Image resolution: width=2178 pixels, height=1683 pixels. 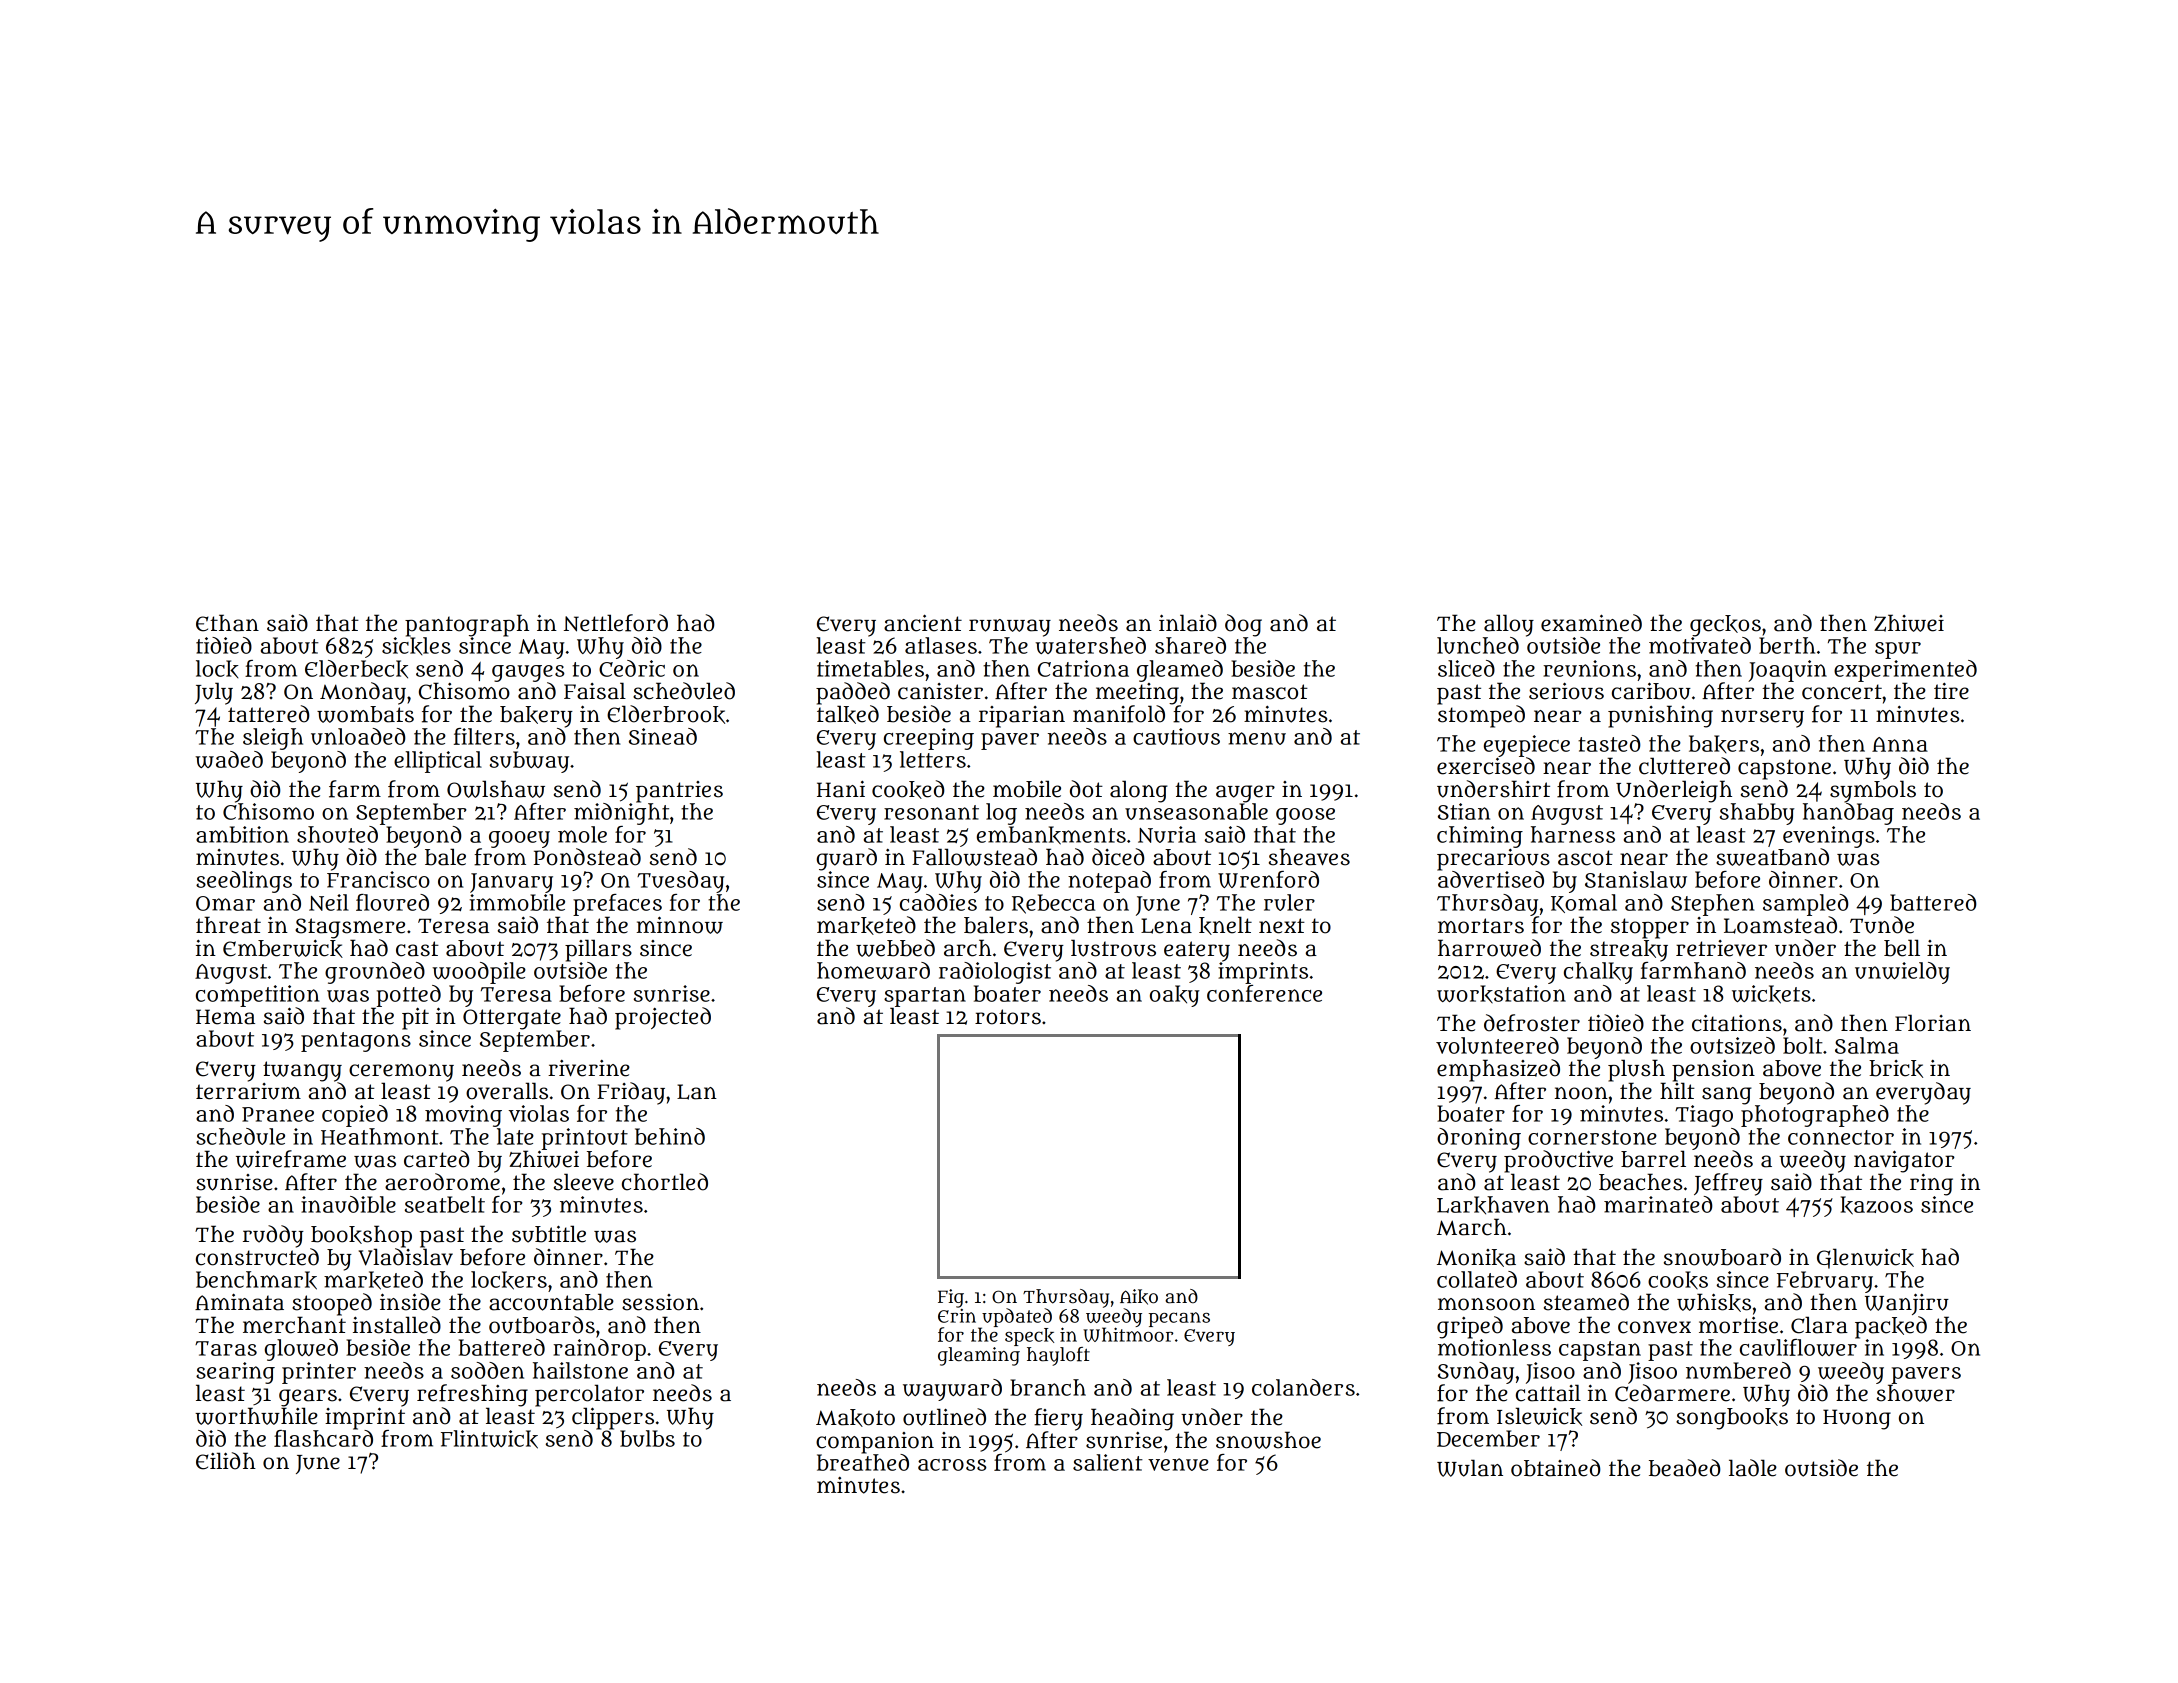 I want to click on menu, so click(x=1257, y=738).
